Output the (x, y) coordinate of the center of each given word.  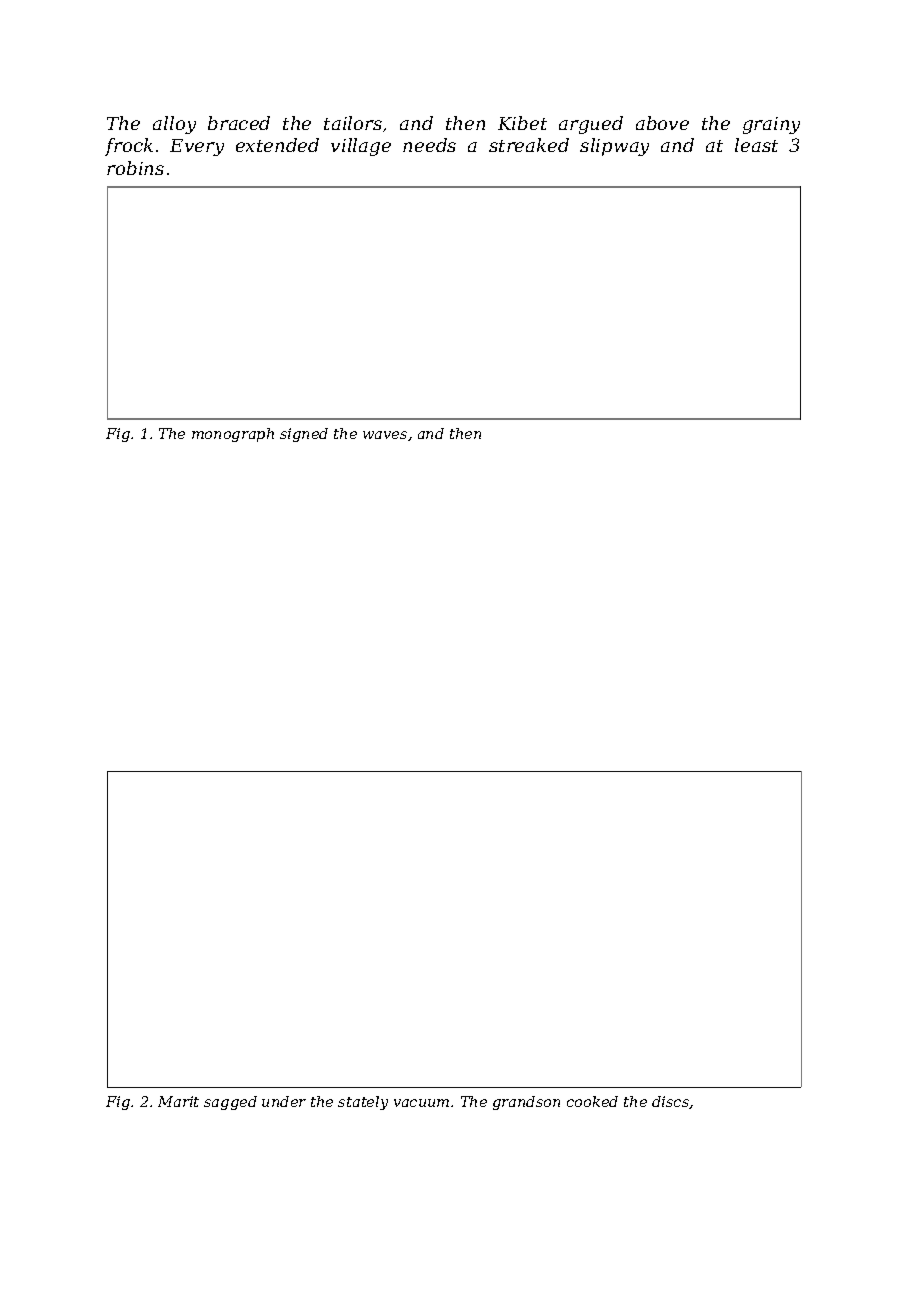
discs (671, 1102)
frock (129, 147)
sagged (230, 1103)
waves (385, 435)
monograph (233, 435)
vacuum (421, 1103)
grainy (771, 125)
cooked (592, 1101)
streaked (529, 145)
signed (304, 435)
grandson (526, 1103)
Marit (178, 1101)
